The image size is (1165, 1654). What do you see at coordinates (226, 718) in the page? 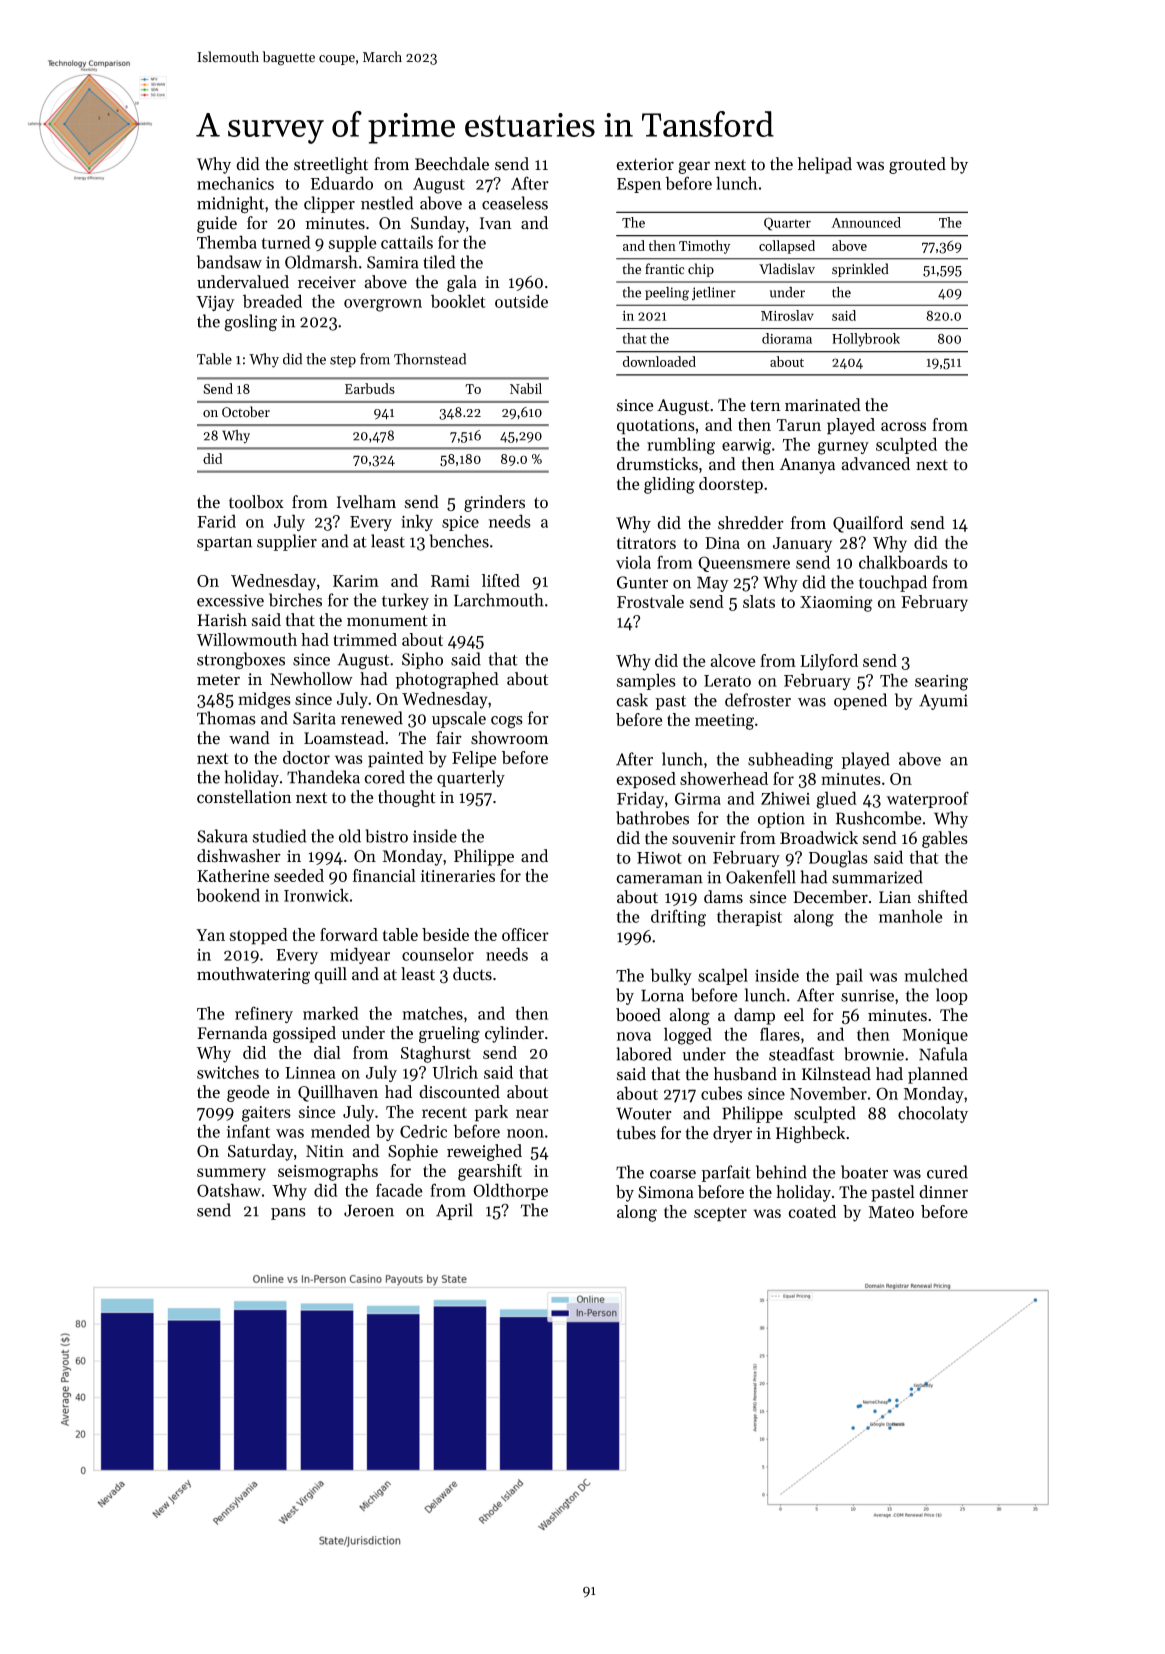
I see `Thomas` at bounding box center [226, 718].
